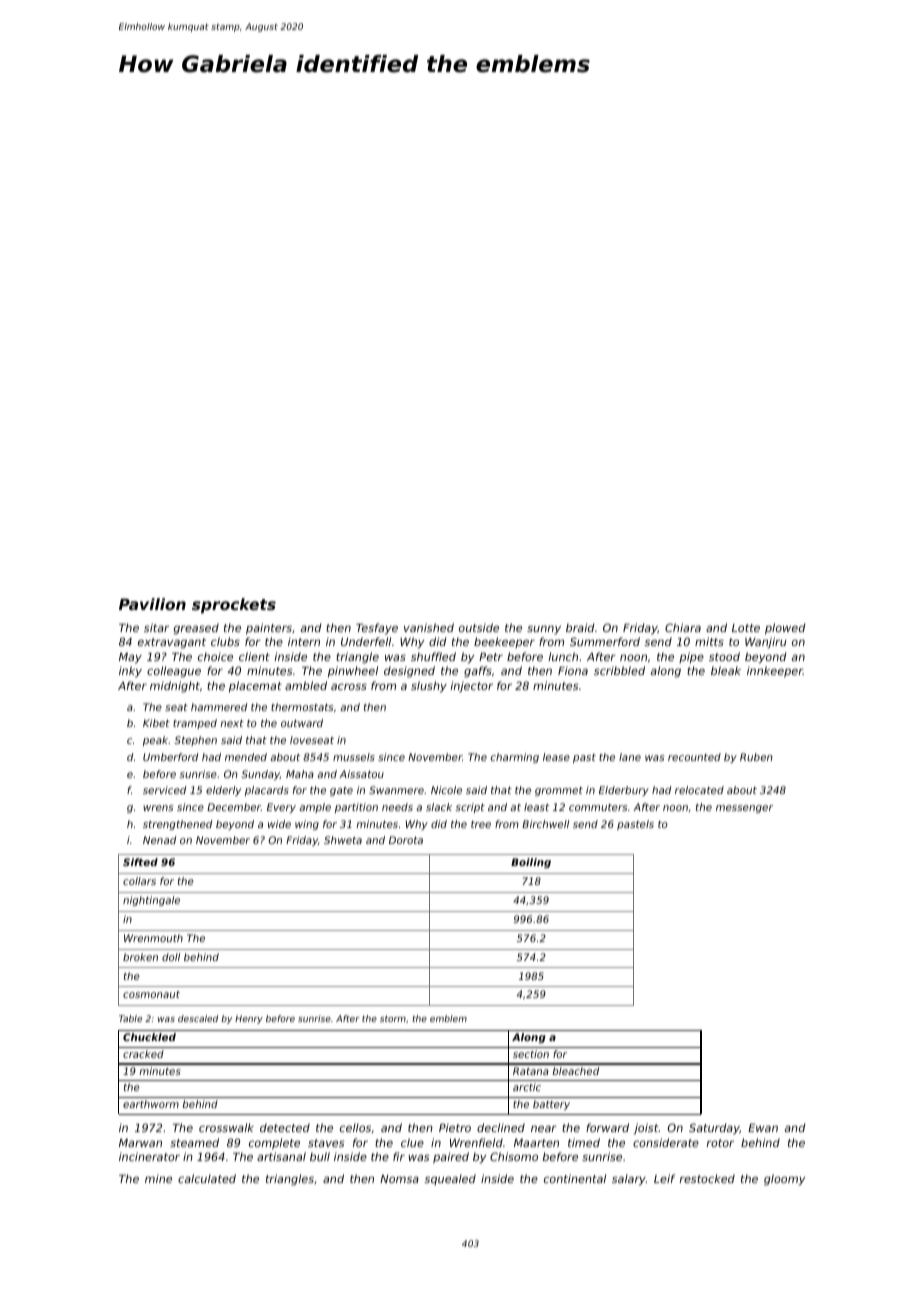 This image has height=1308, width=924. Describe the element at coordinates (158, 1178) in the image. I see `mine` at that location.
